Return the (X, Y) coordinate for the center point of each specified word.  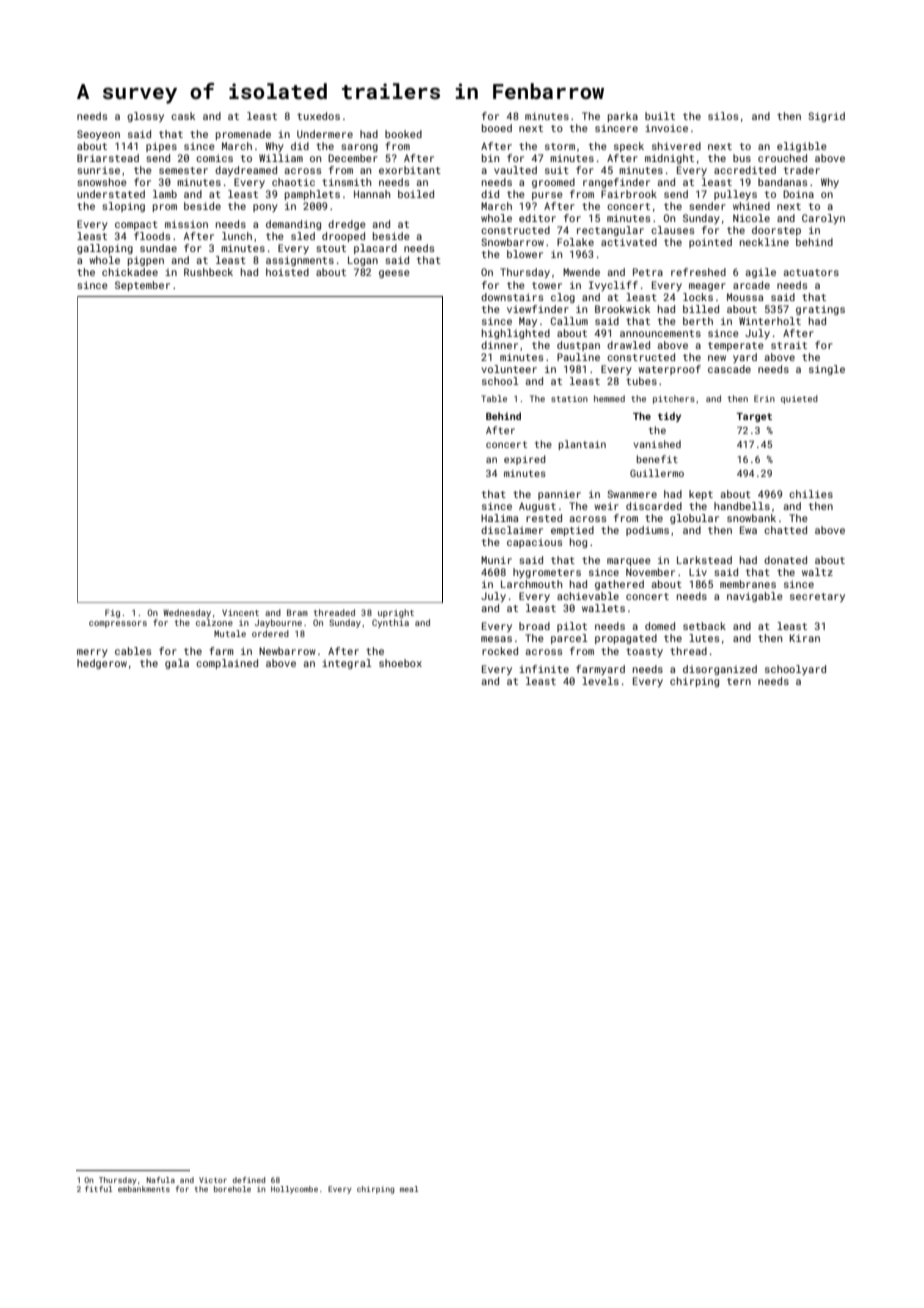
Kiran (805, 638)
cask (183, 116)
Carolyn (823, 219)
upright (396, 613)
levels (600, 681)
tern (739, 681)
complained (227, 664)
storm (560, 146)
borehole (232, 1189)
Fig (112, 613)
